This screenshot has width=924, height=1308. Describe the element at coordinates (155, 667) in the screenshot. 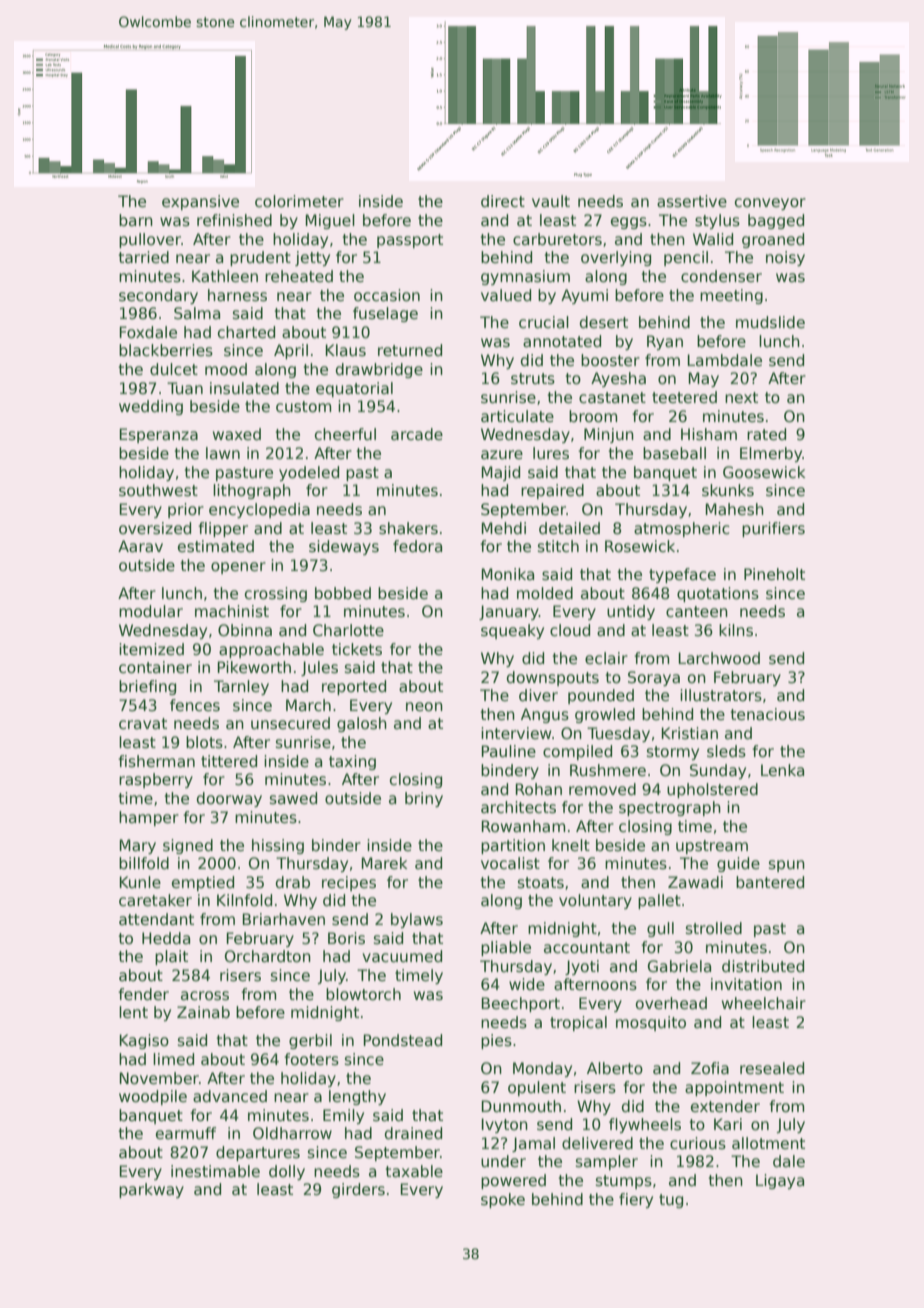

I see `container` at that location.
